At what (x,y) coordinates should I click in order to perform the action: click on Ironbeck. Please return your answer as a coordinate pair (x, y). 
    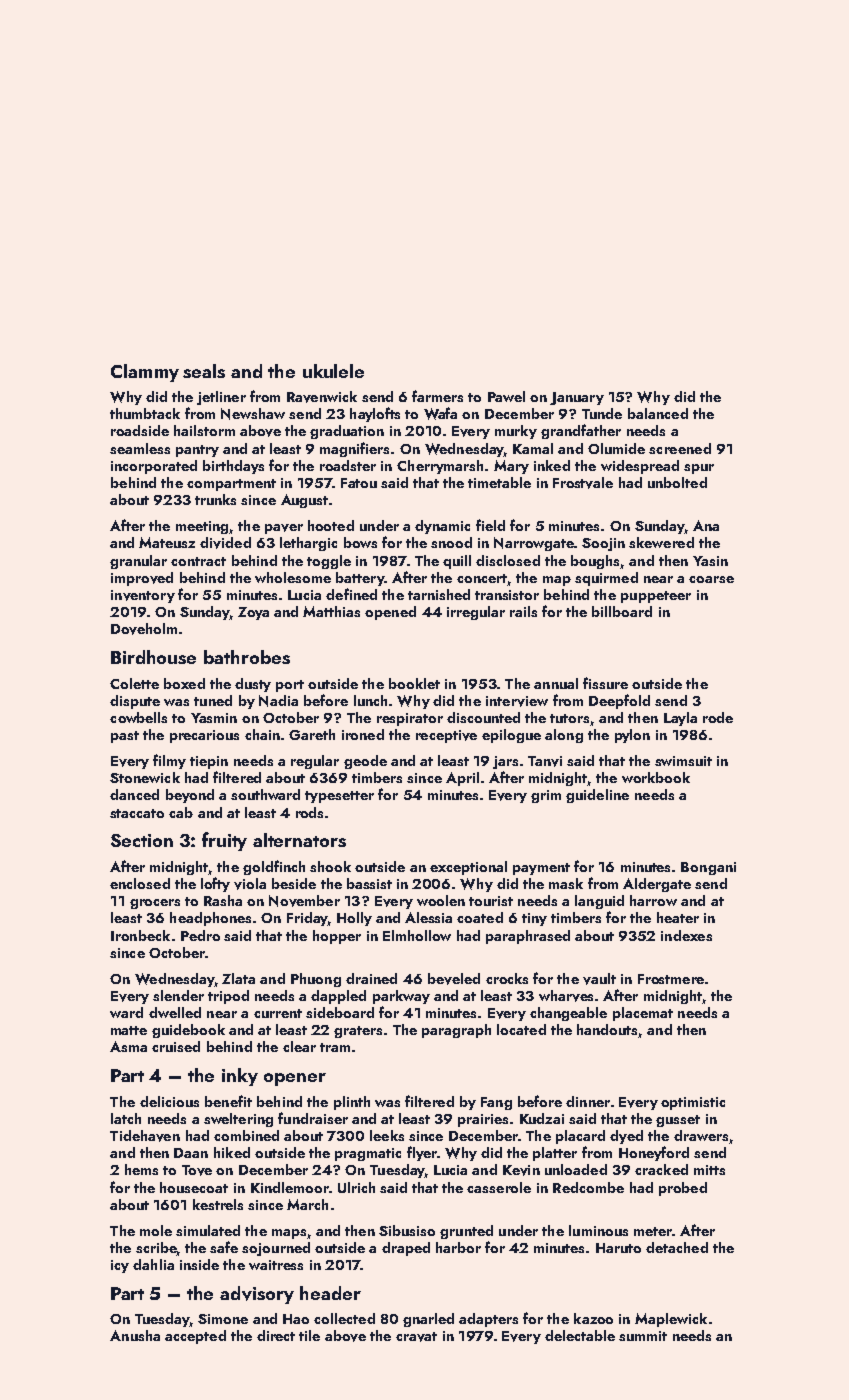
    Looking at the image, I should click on (140, 935).
